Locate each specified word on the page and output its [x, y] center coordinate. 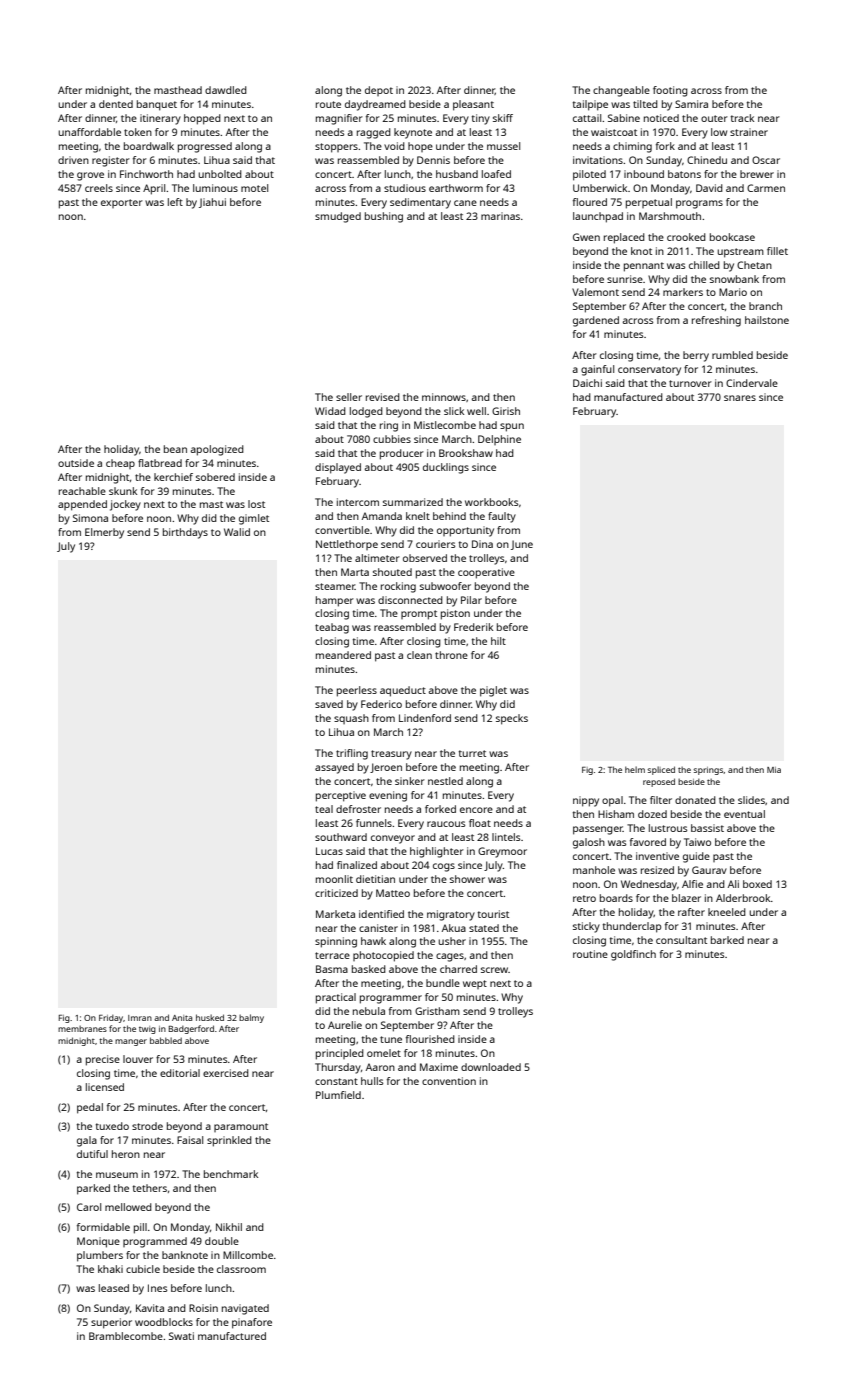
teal [324, 809]
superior [111, 1323]
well [476, 411]
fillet [777, 251]
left [175, 202]
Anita [182, 1018]
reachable [82, 491]
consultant [681, 940]
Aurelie [345, 1025]
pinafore [252, 1323]
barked [727, 940]
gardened [596, 321]
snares [740, 398]
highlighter [437, 852]
